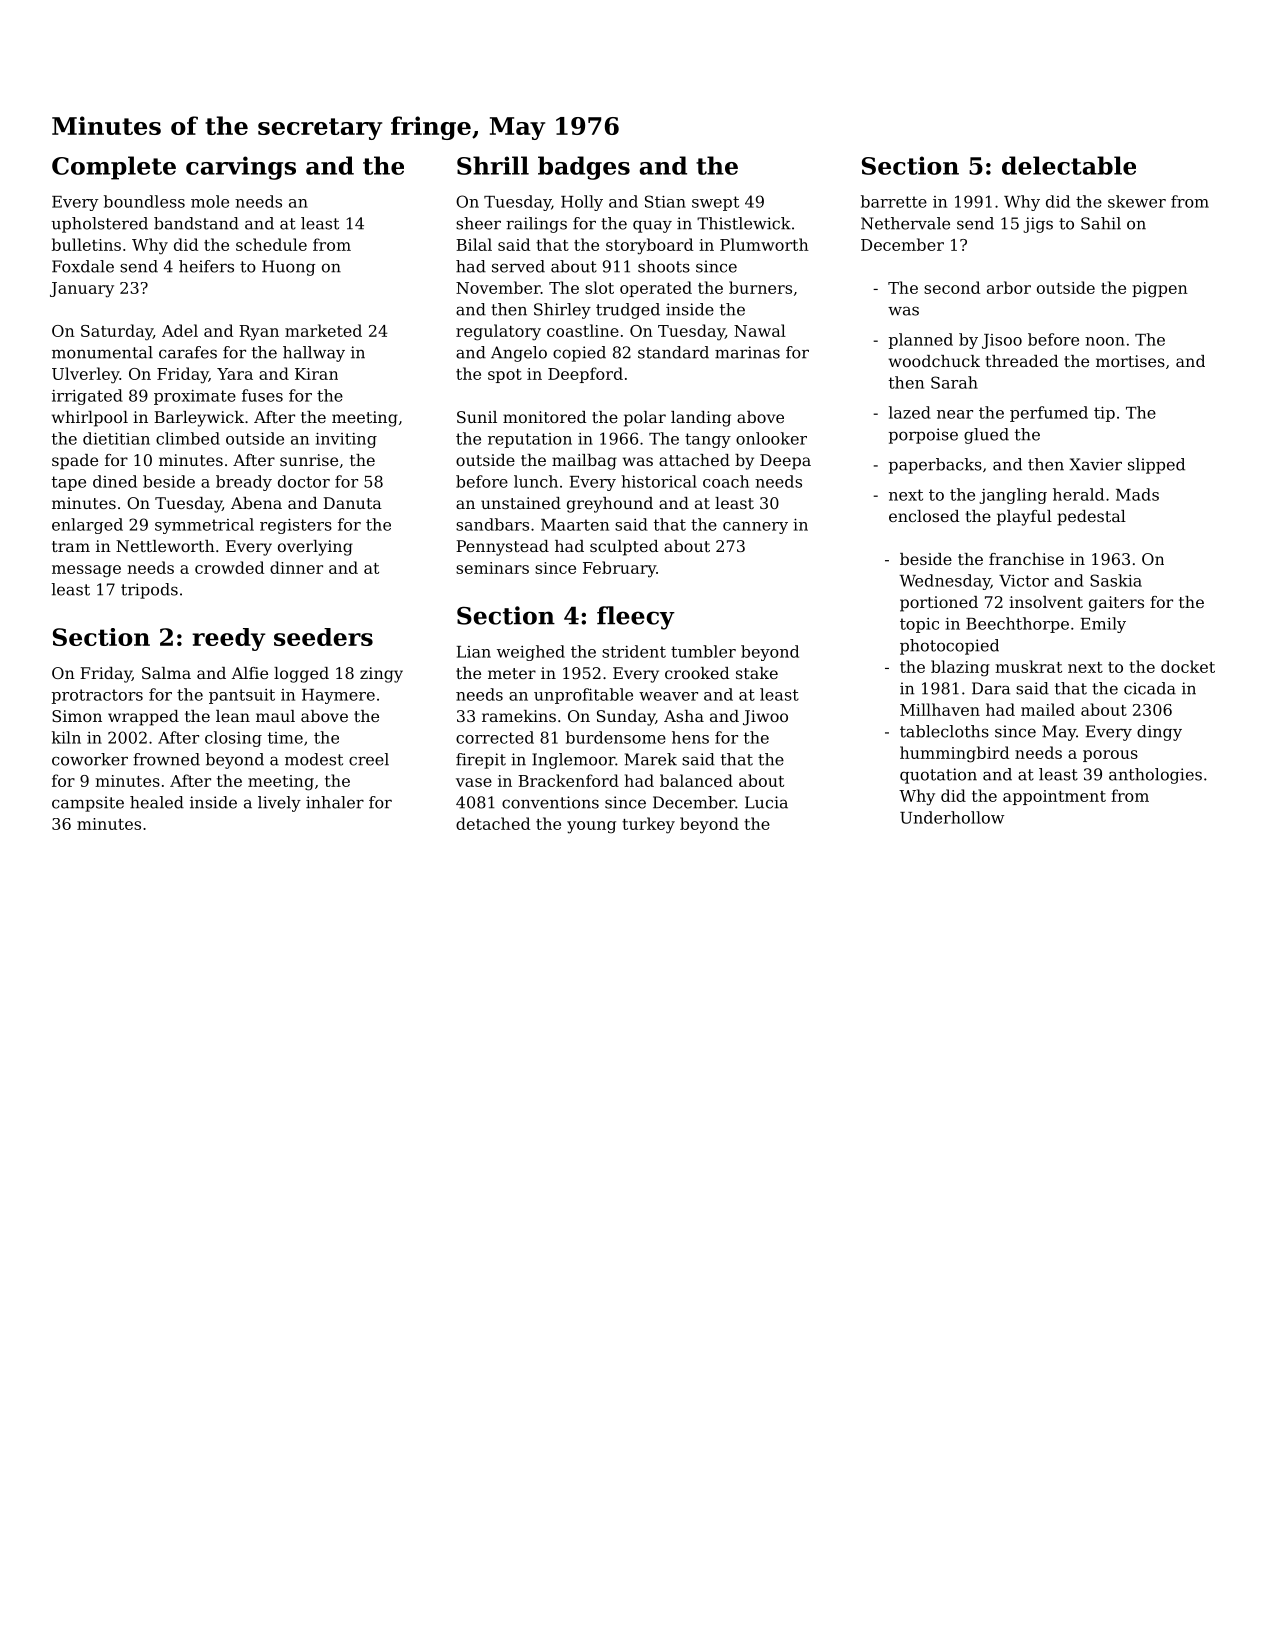  I want to click on burdensome, so click(616, 737).
